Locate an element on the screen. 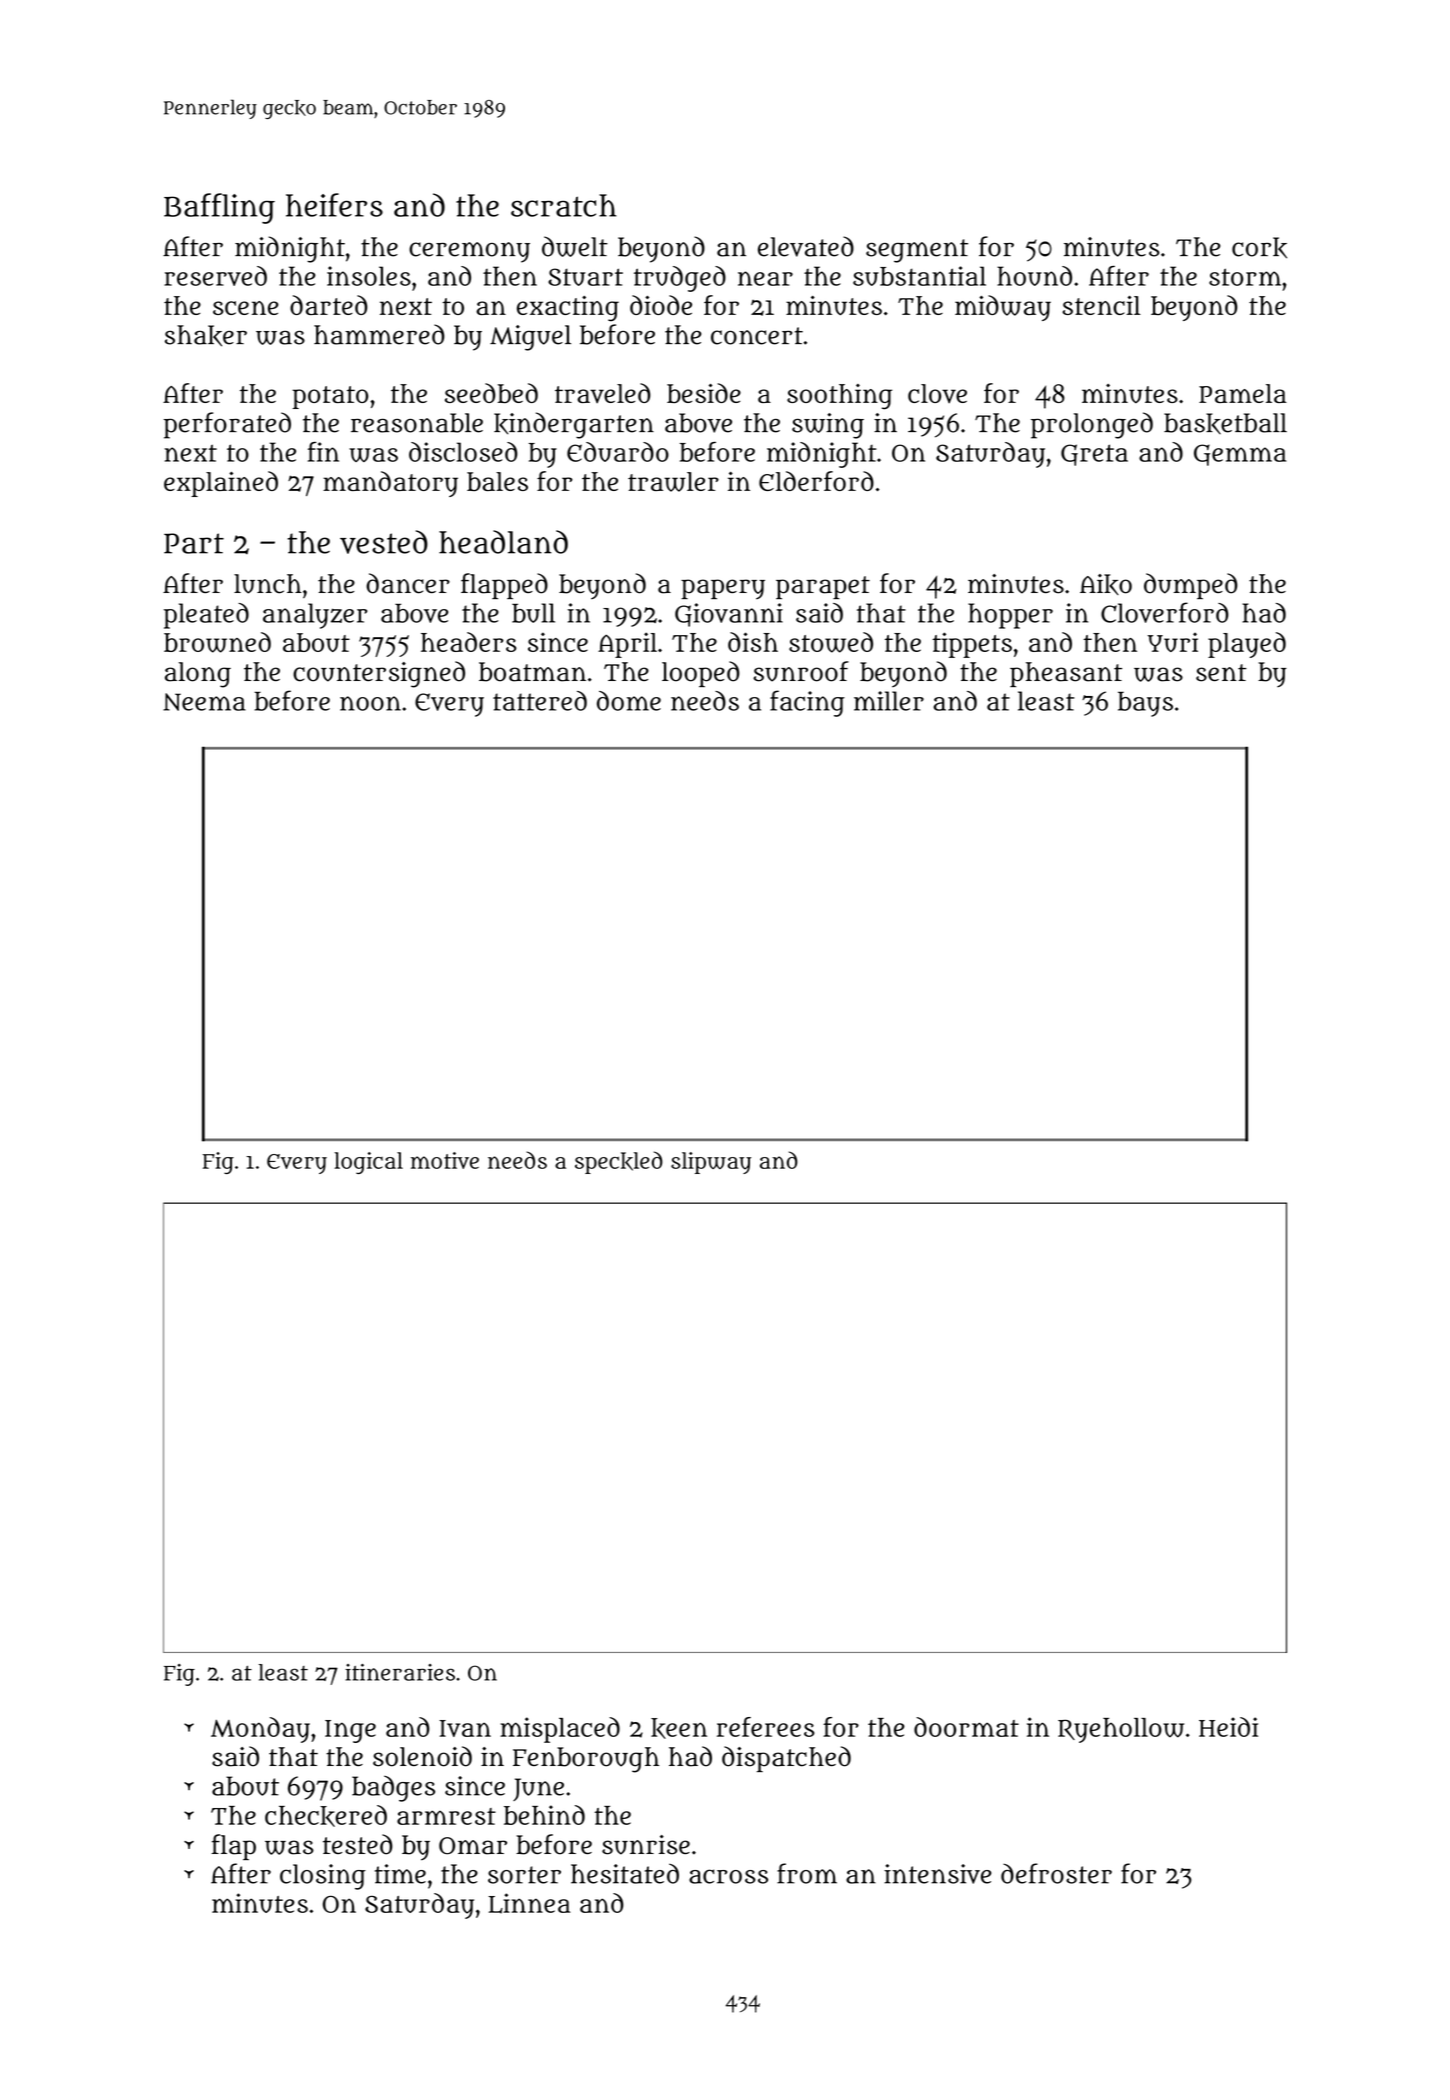 Image resolution: width=1450 pixels, height=2100 pixels. played is located at coordinates (1247, 645).
